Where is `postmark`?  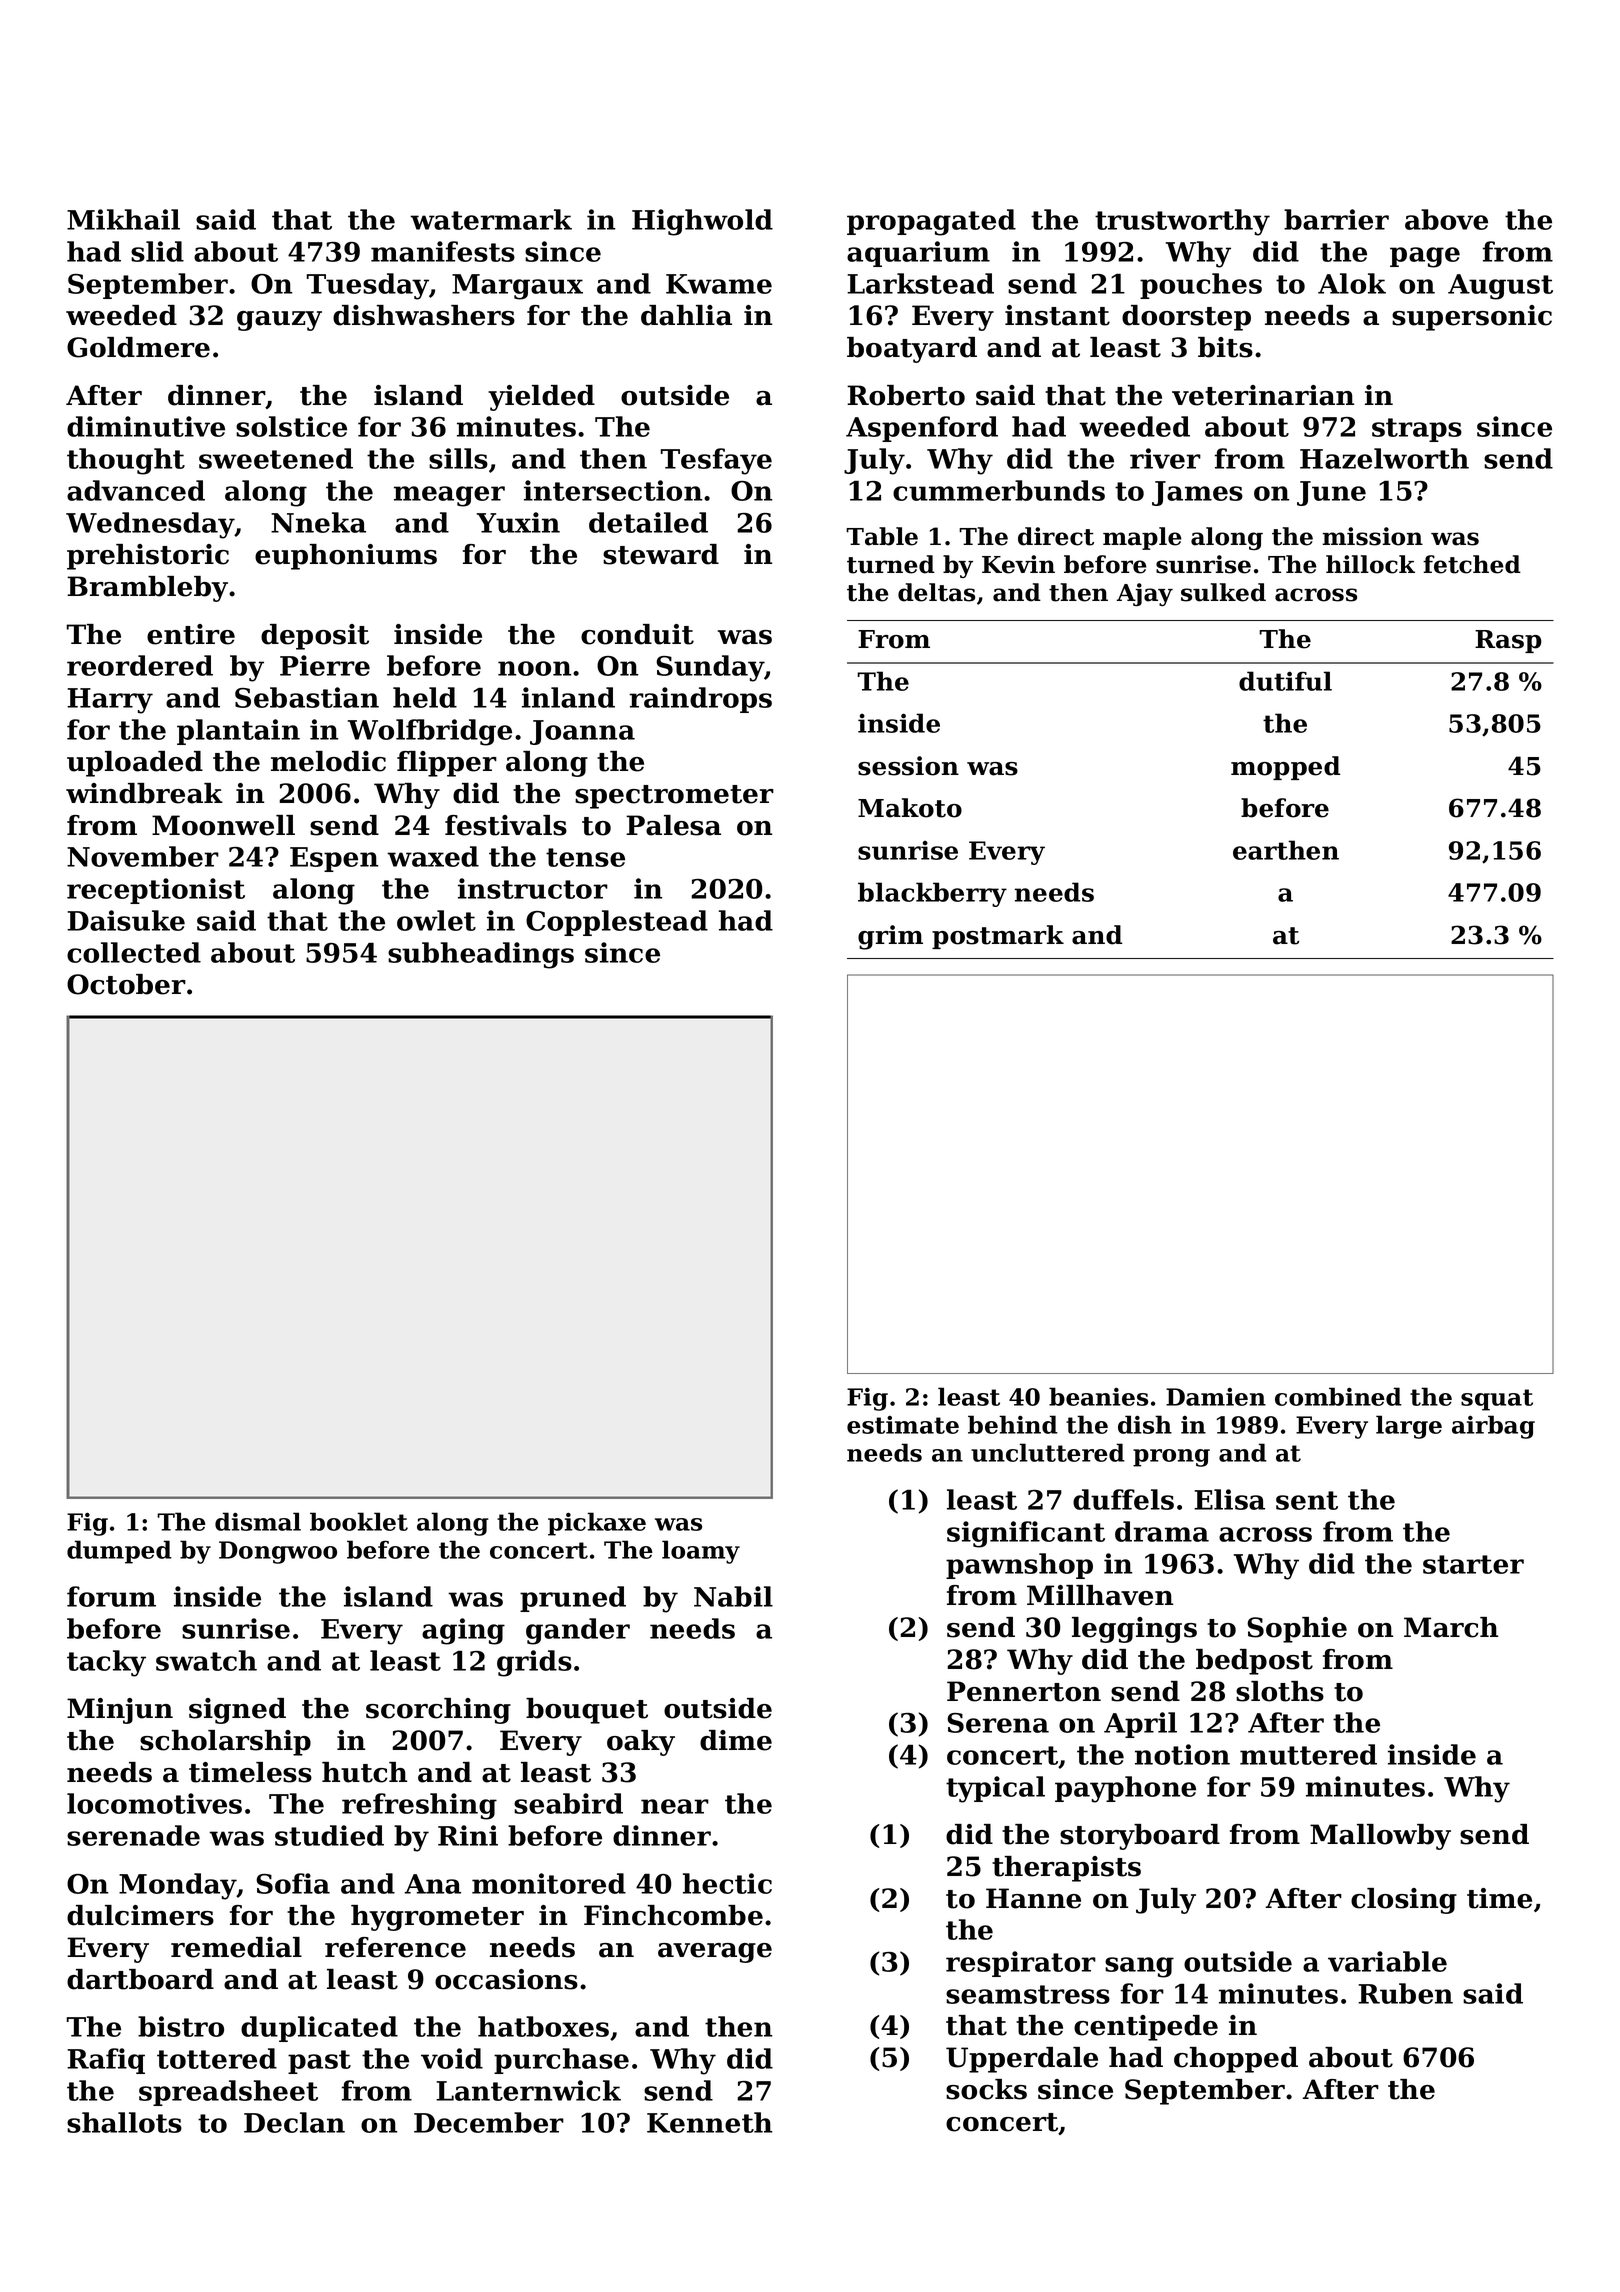
postmark is located at coordinates (998, 937).
